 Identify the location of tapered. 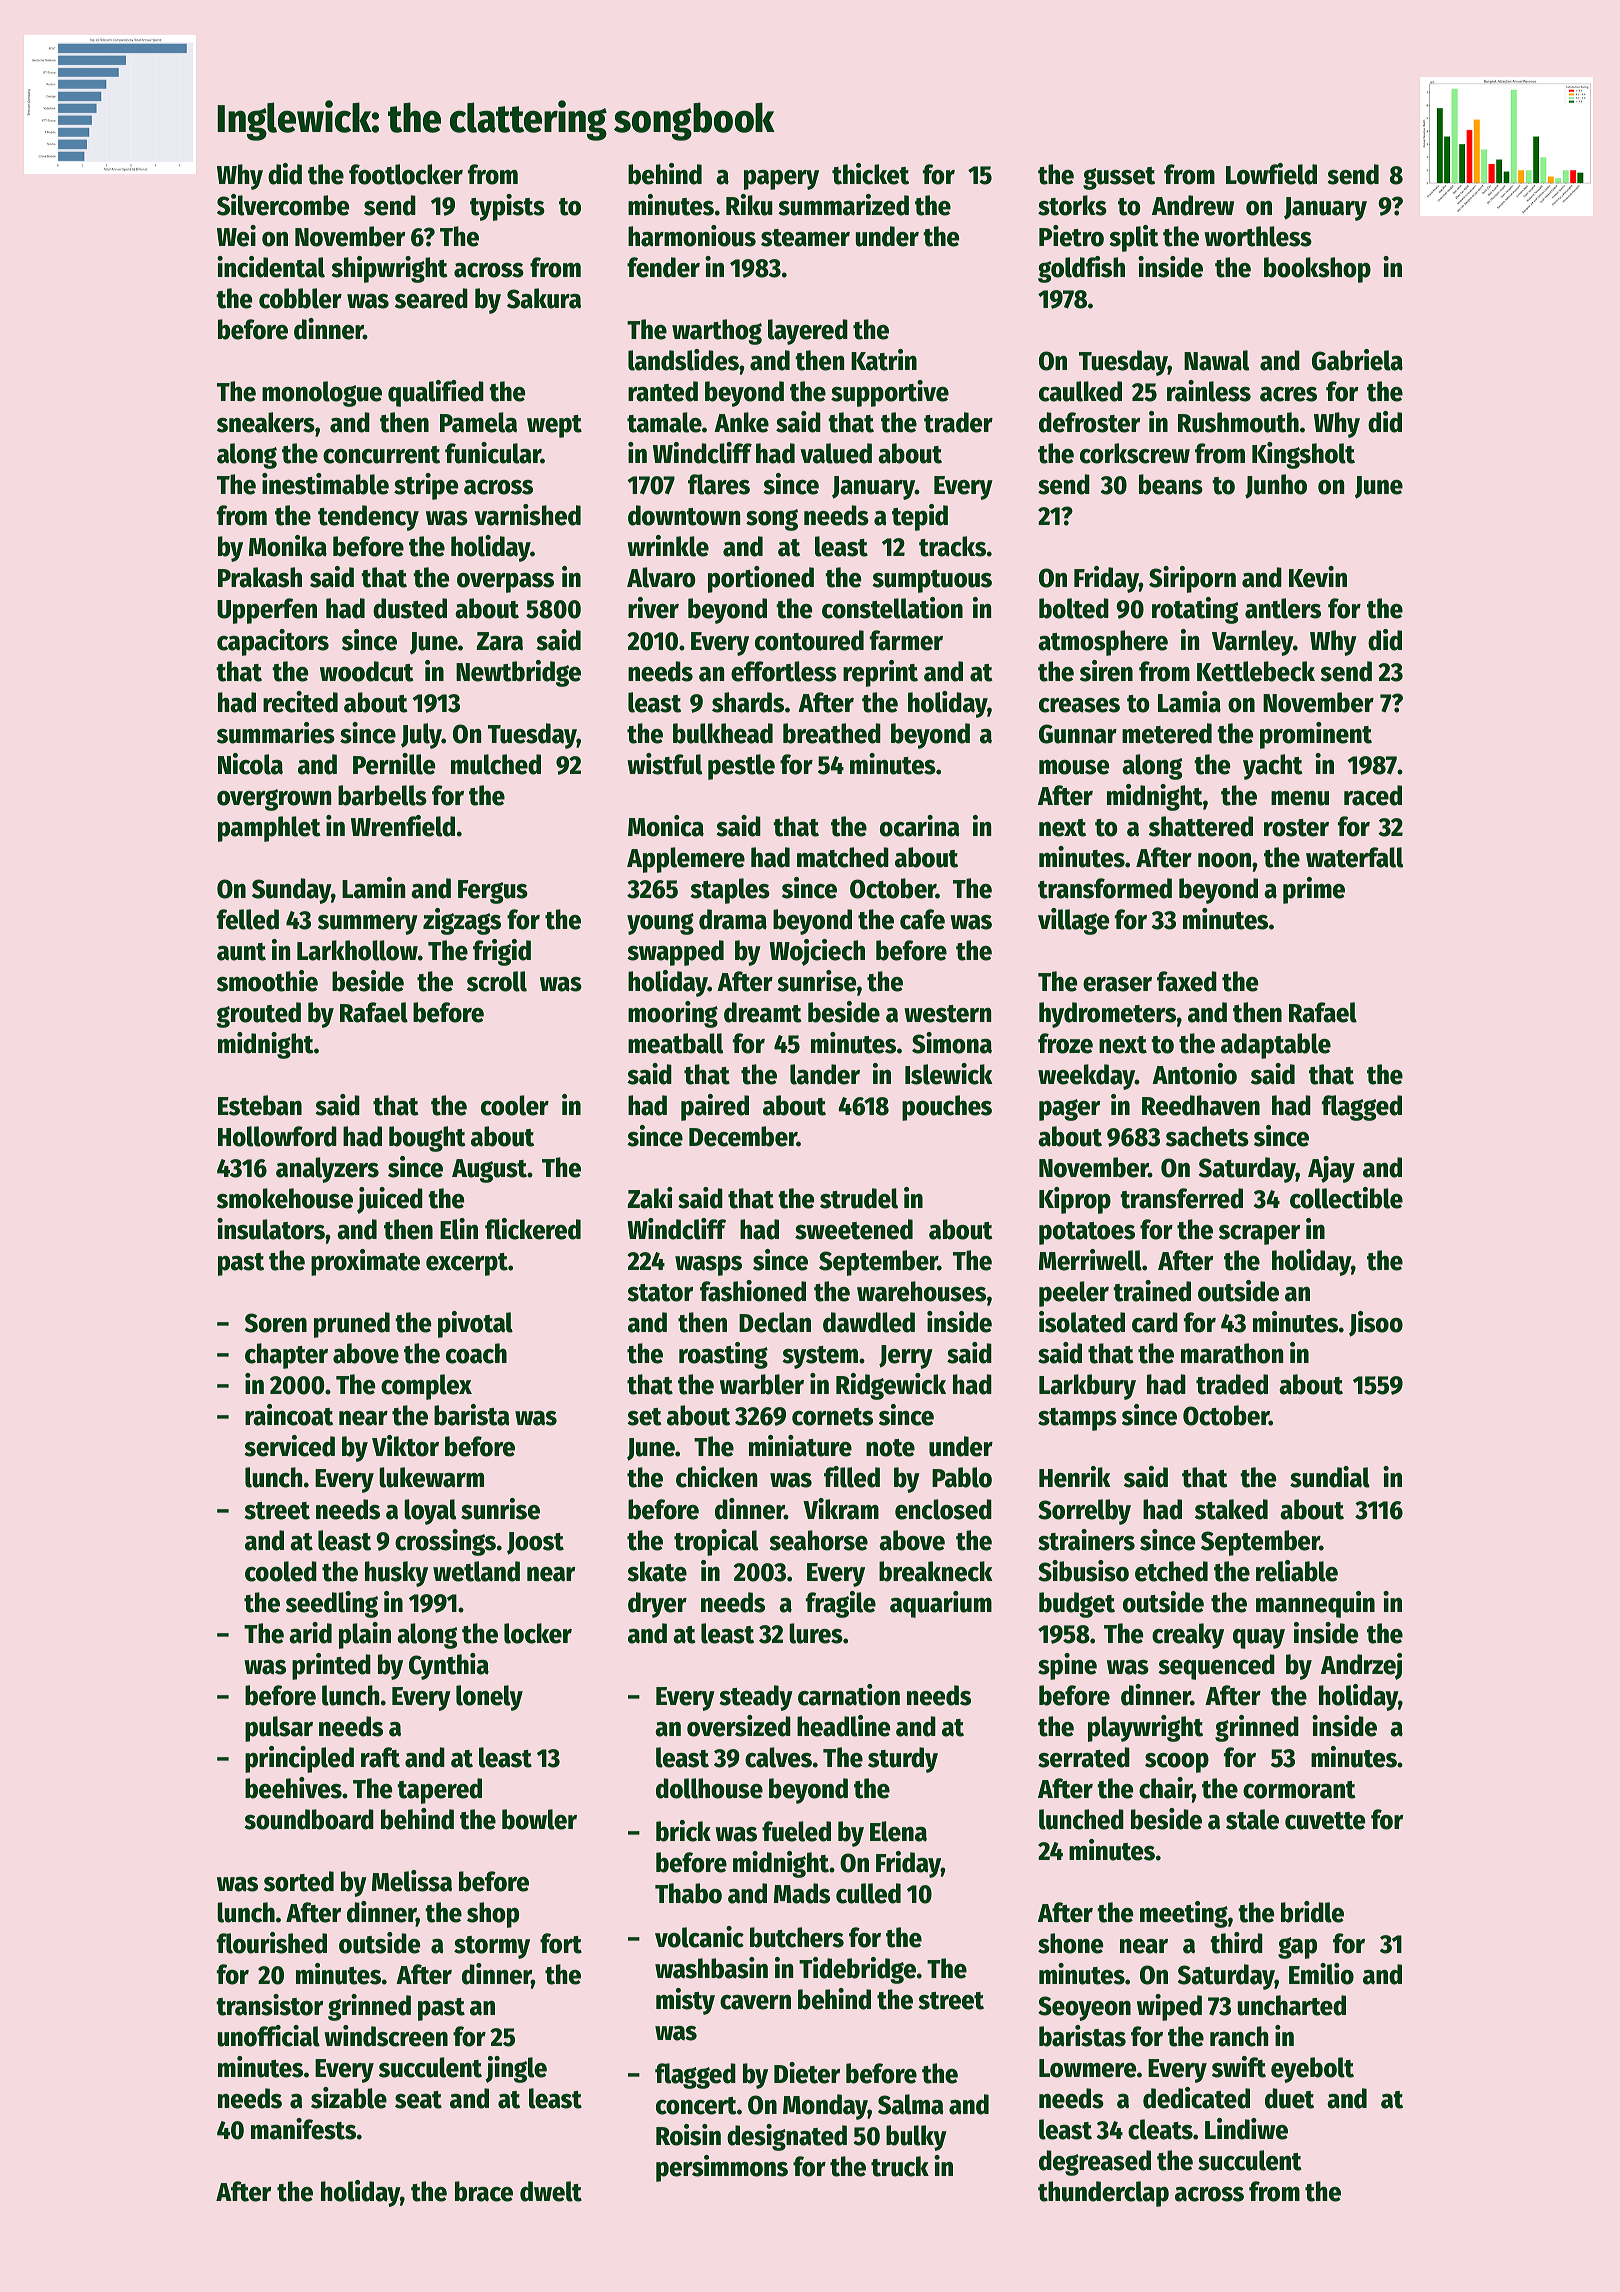
(439, 1791).
